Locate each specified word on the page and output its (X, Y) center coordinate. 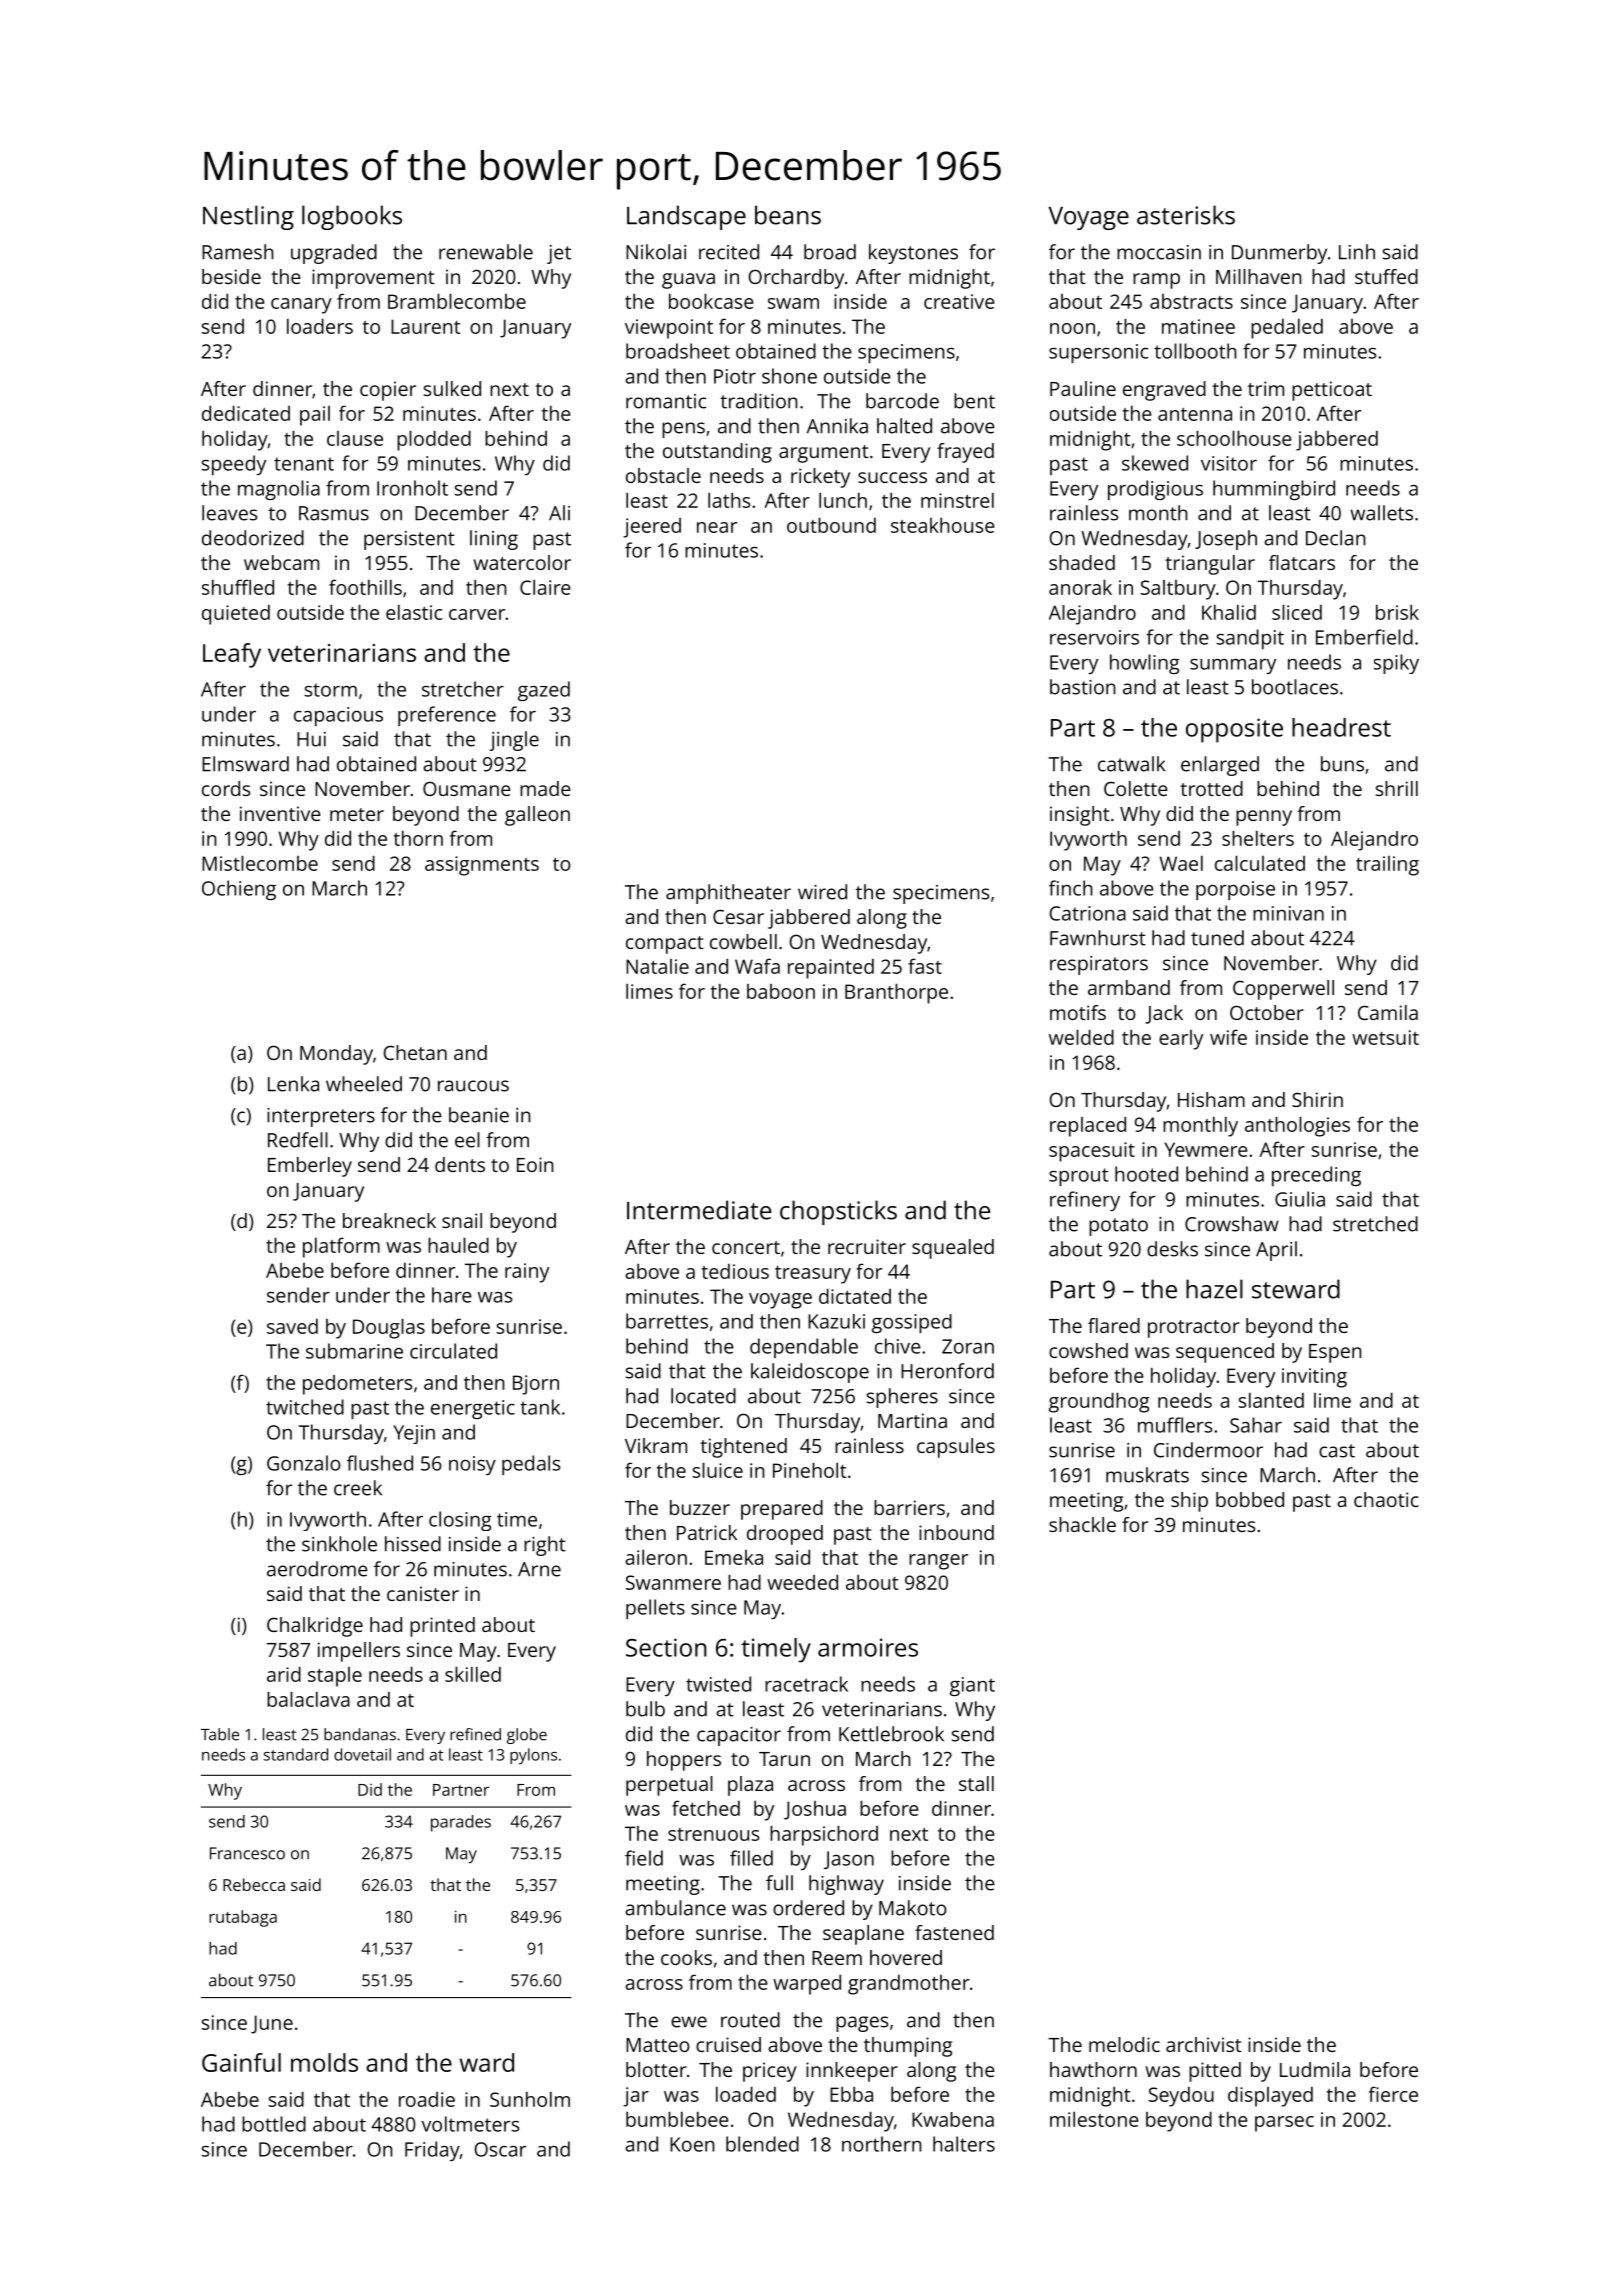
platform (341, 1247)
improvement (373, 279)
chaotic (1386, 1499)
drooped (785, 1535)
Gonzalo (304, 1463)
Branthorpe (896, 993)
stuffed (1386, 276)
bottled (274, 2124)
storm (330, 690)
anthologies (1297, 1126)
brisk (1397, 612)
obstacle (663, 475)
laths (729, 500)
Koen (692, 2144)
